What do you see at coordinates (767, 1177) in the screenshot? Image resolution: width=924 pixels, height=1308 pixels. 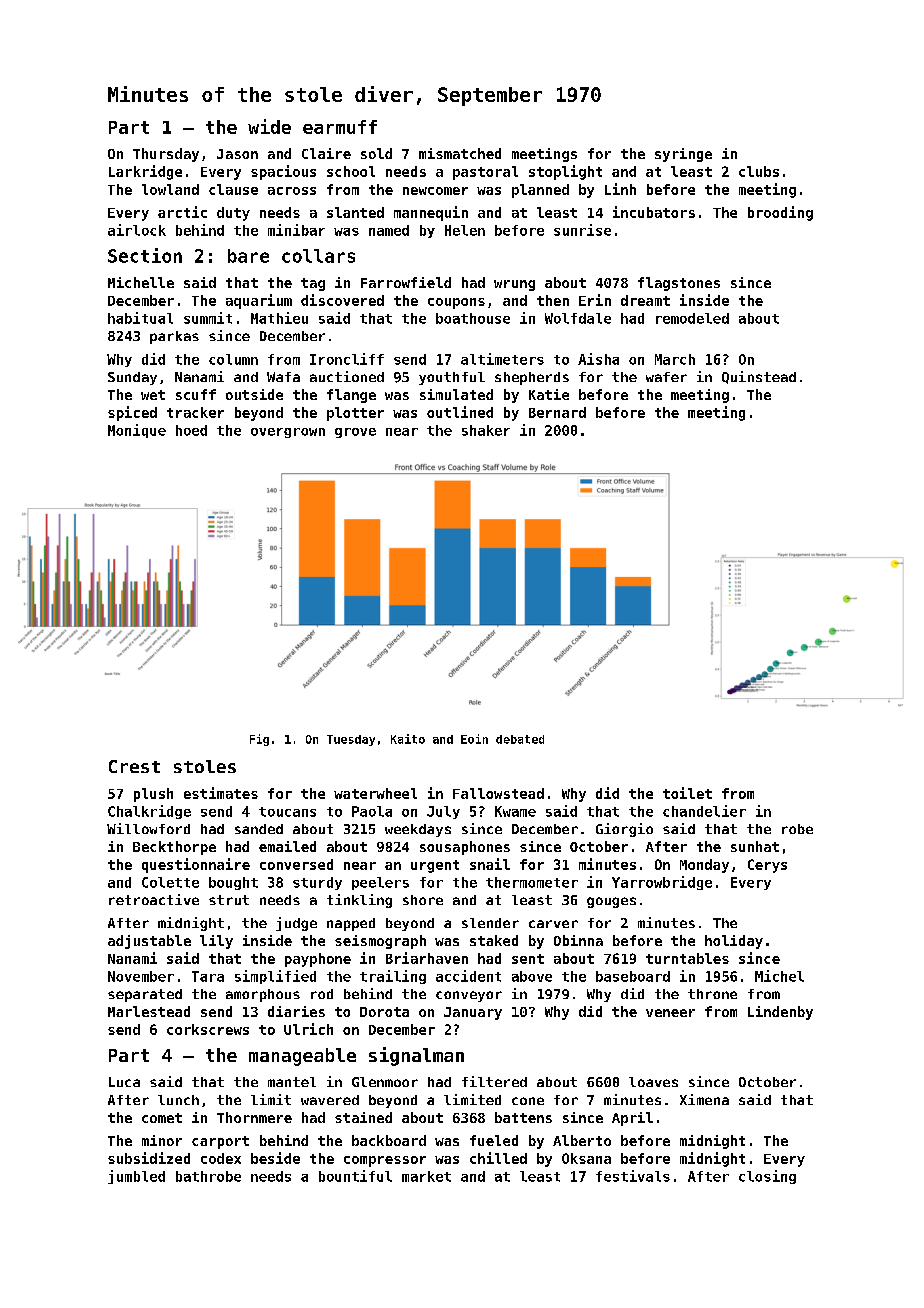 I see `closing` at bounding box center [767, 1177].
